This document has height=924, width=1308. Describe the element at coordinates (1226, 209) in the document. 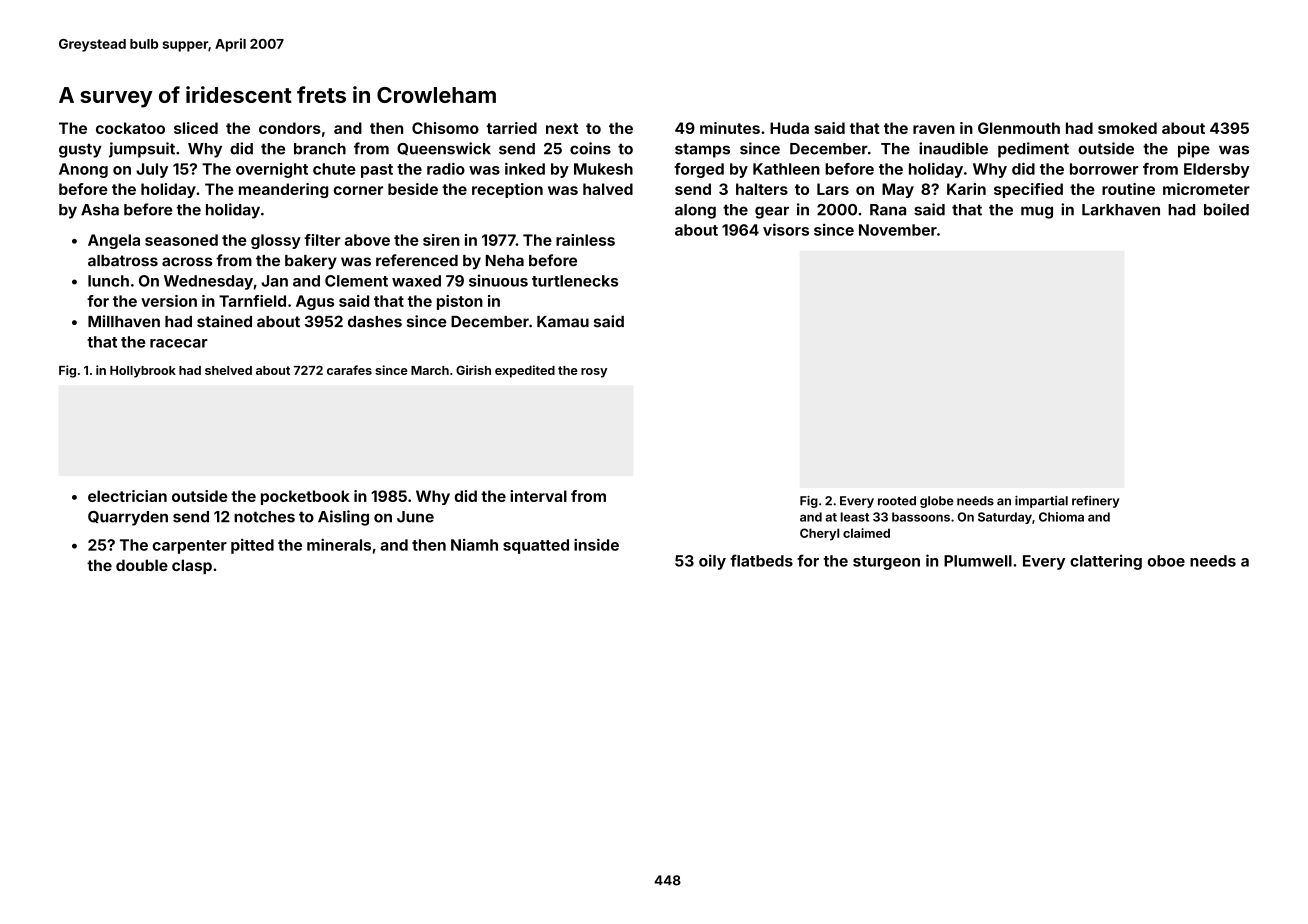

I see `boiled` at that location.
